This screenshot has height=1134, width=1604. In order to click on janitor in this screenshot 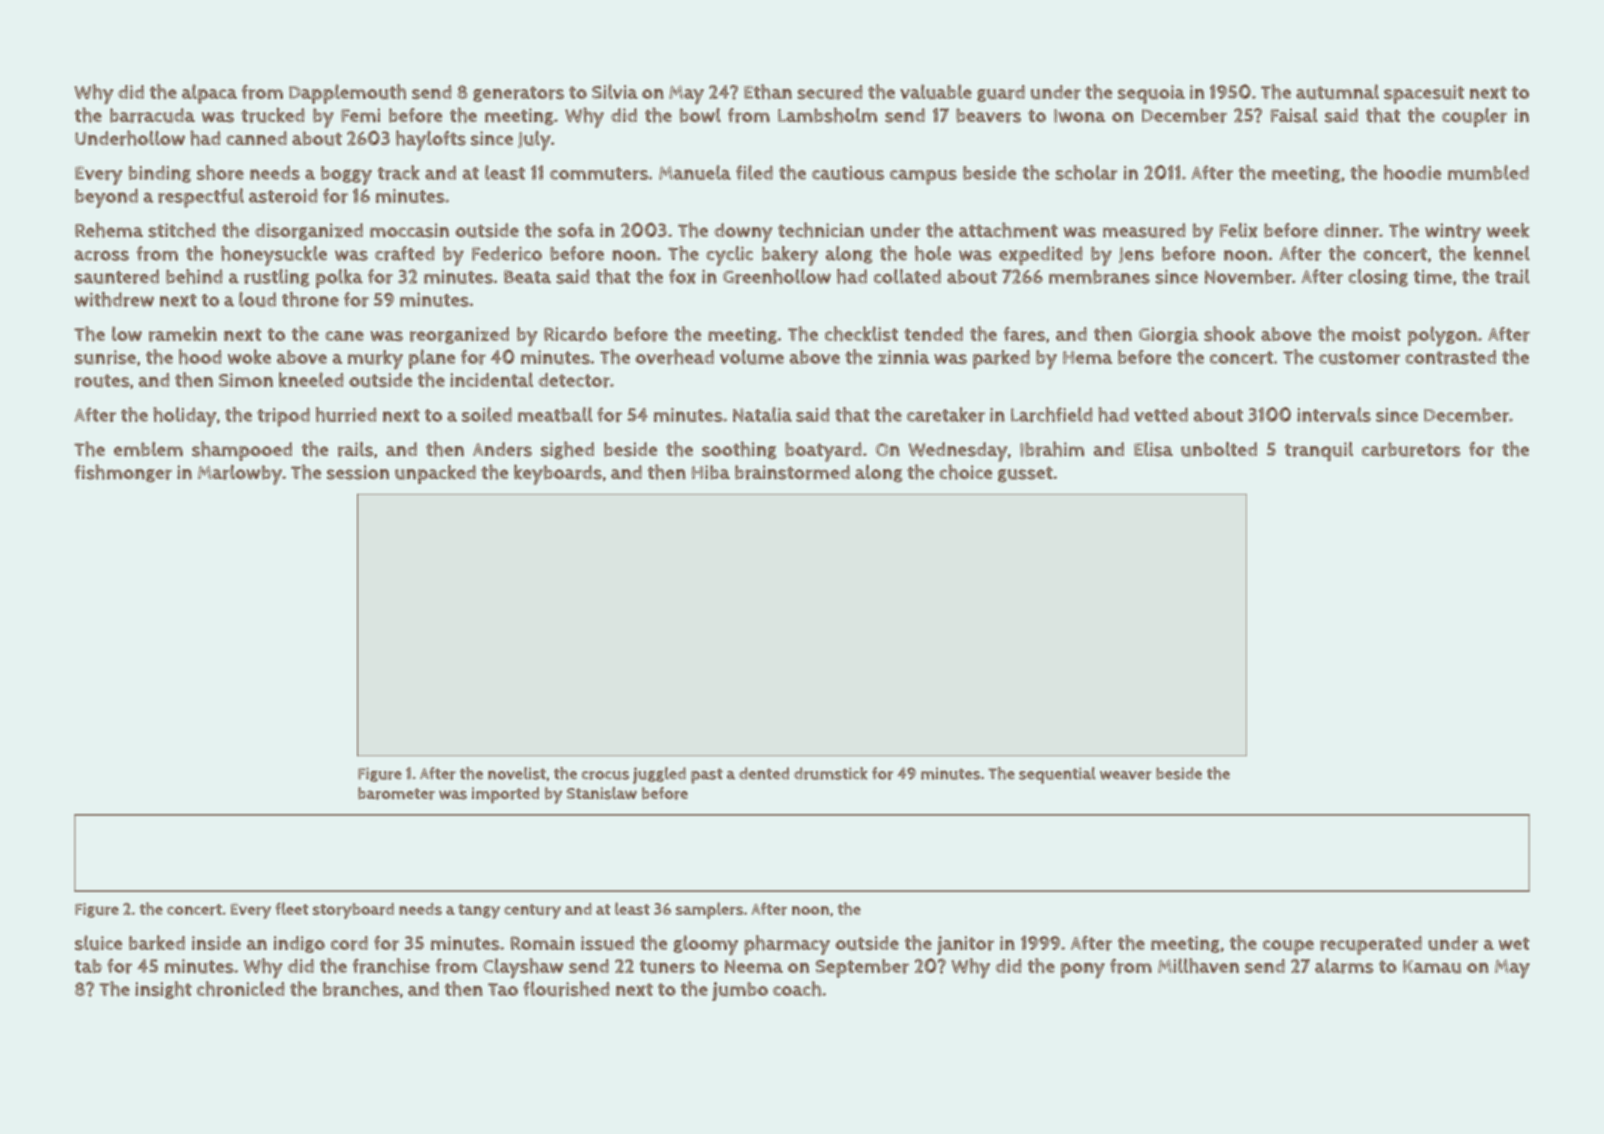, I will do `click(965, 945)`.
